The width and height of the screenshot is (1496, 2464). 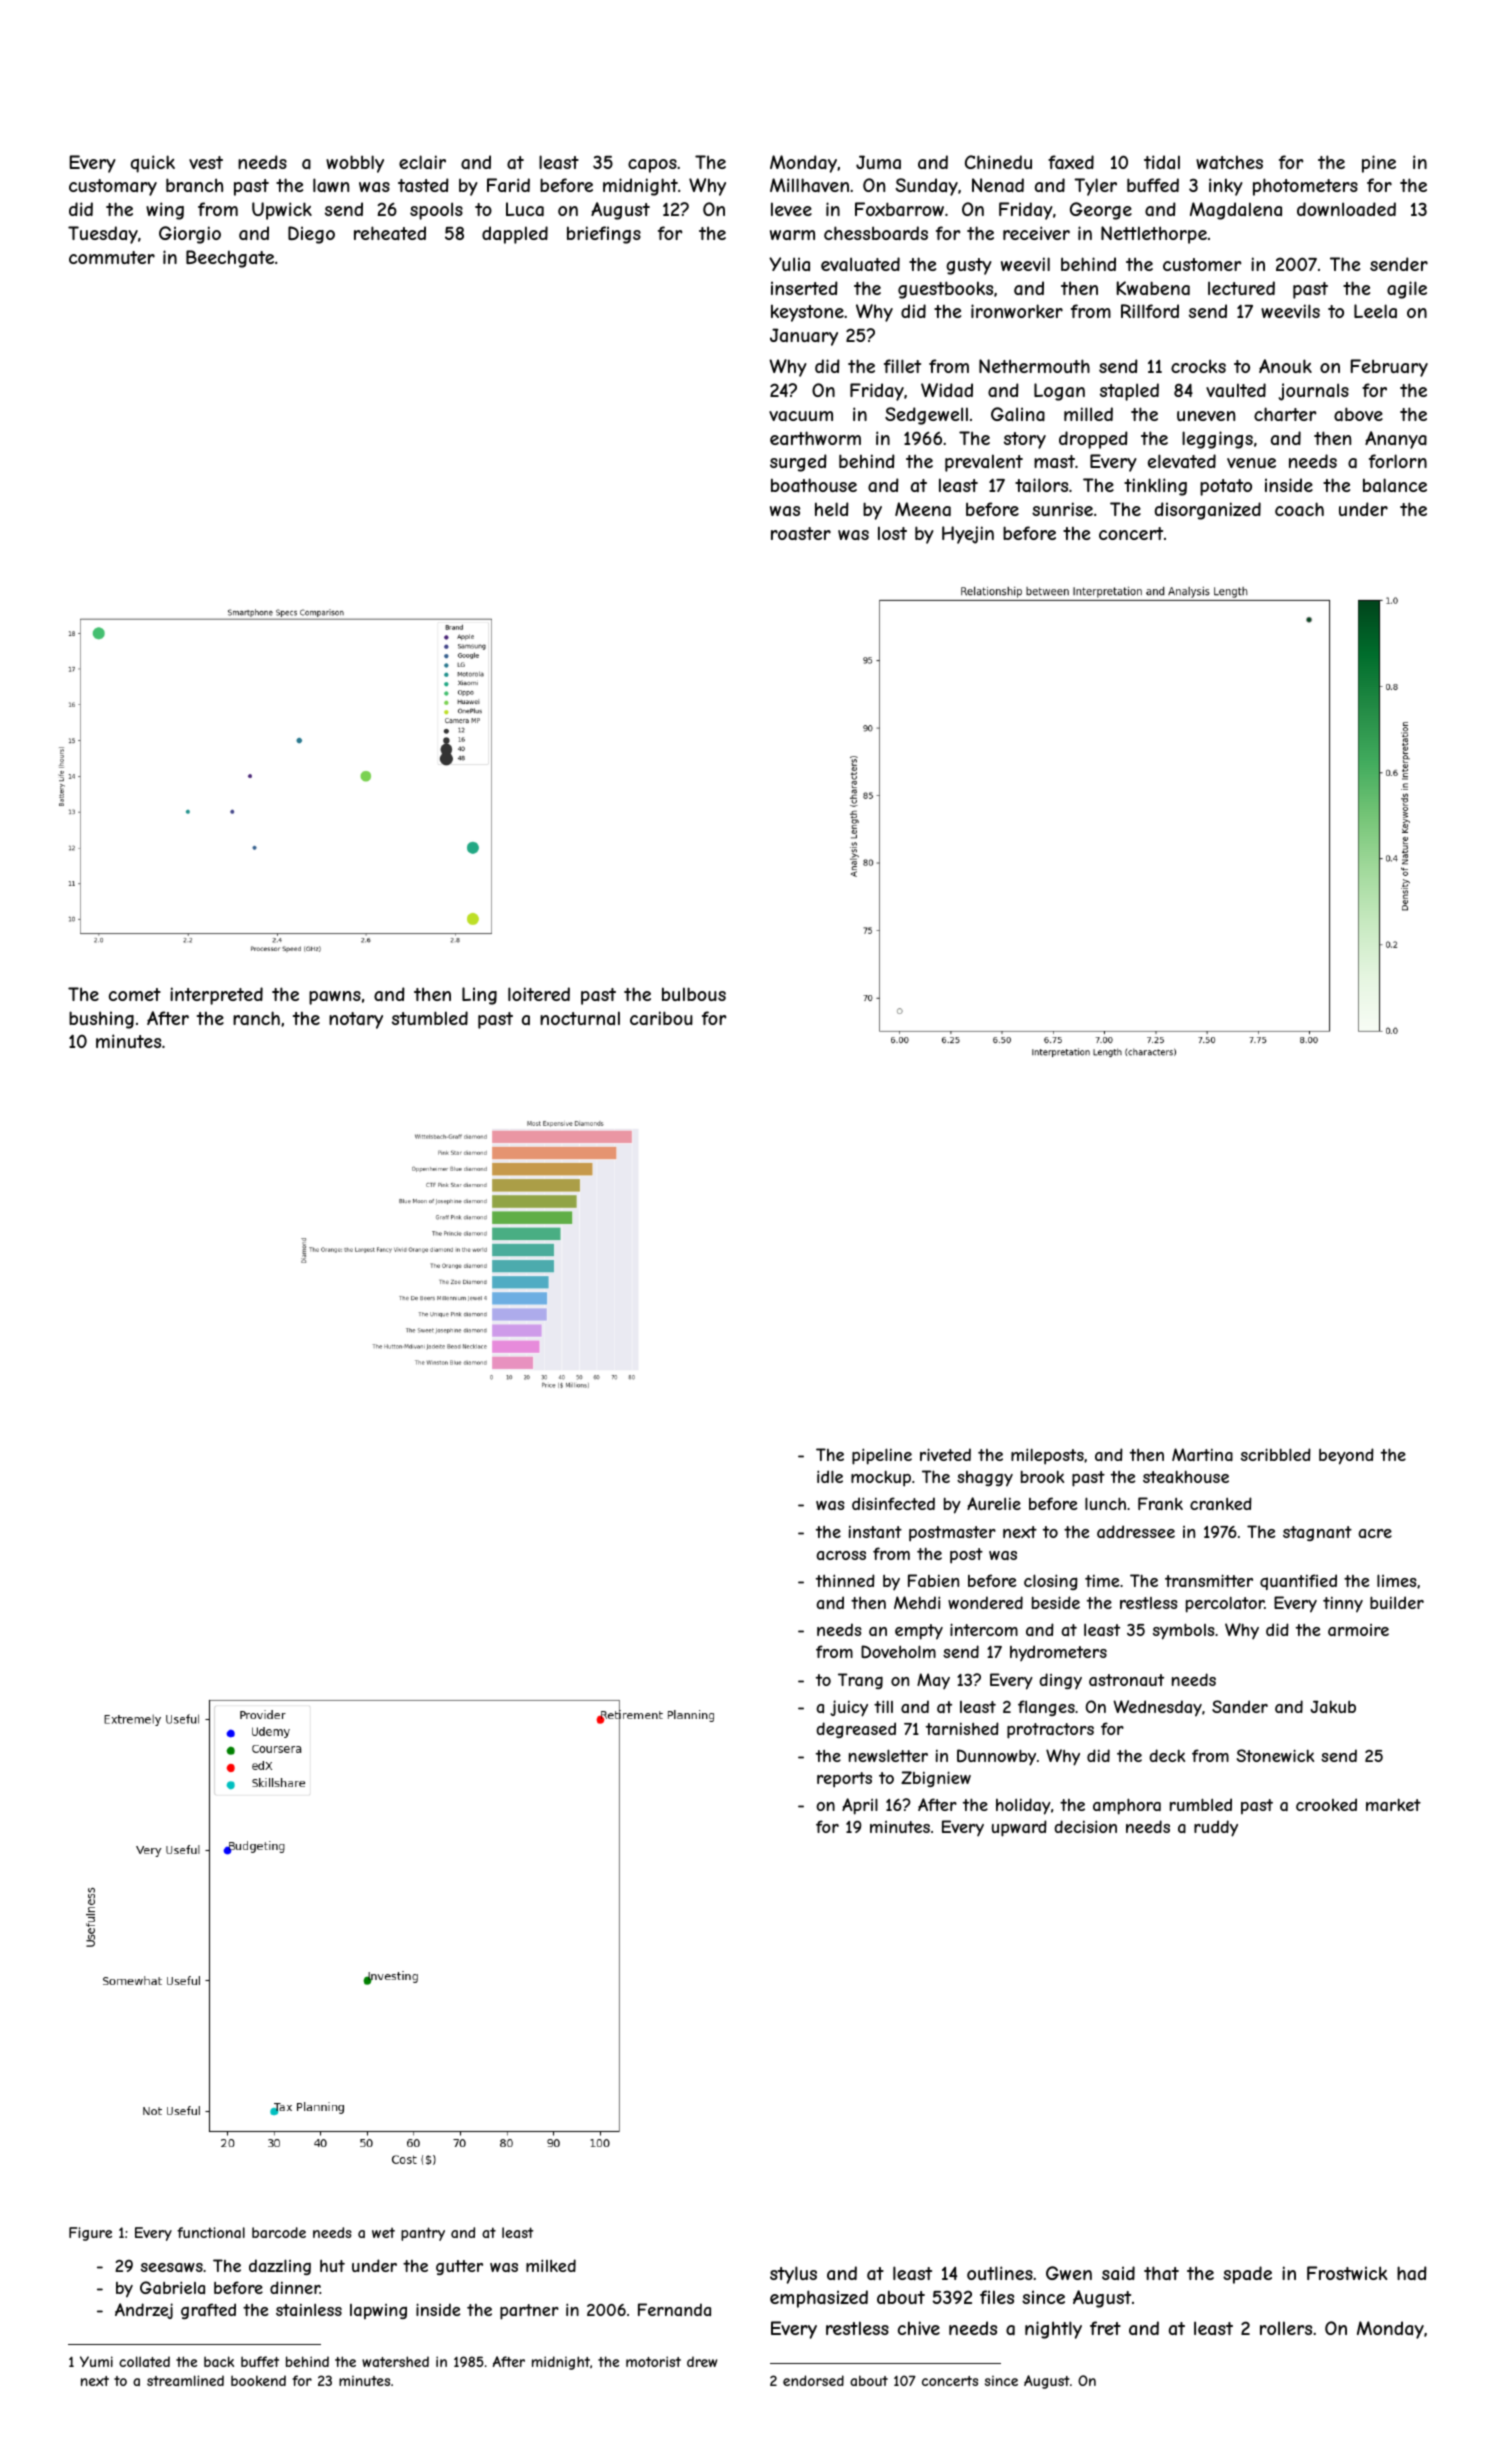 What do you see at coordinates (335, 998) in the screenshot?
I see `pawns` at bounding box center [335, 998].
